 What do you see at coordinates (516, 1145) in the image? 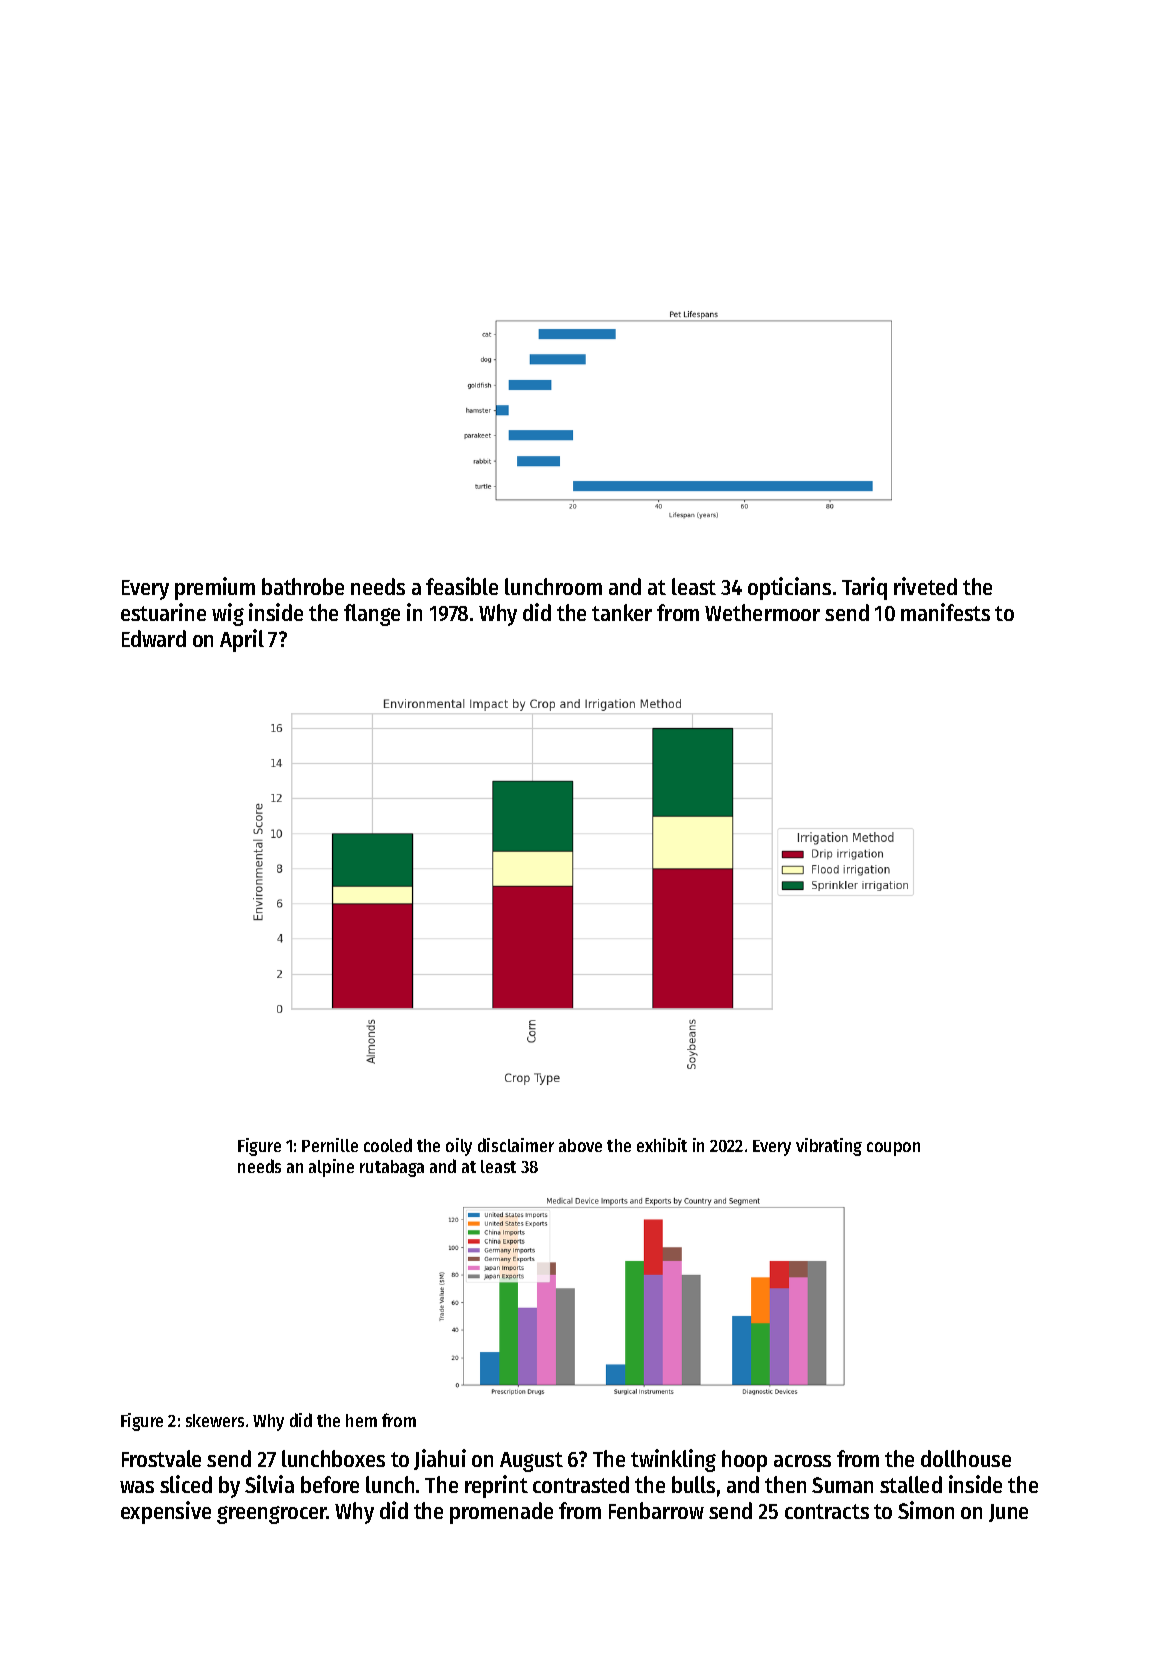
I see `disclaimer` at bounding box center [516, 1145].
